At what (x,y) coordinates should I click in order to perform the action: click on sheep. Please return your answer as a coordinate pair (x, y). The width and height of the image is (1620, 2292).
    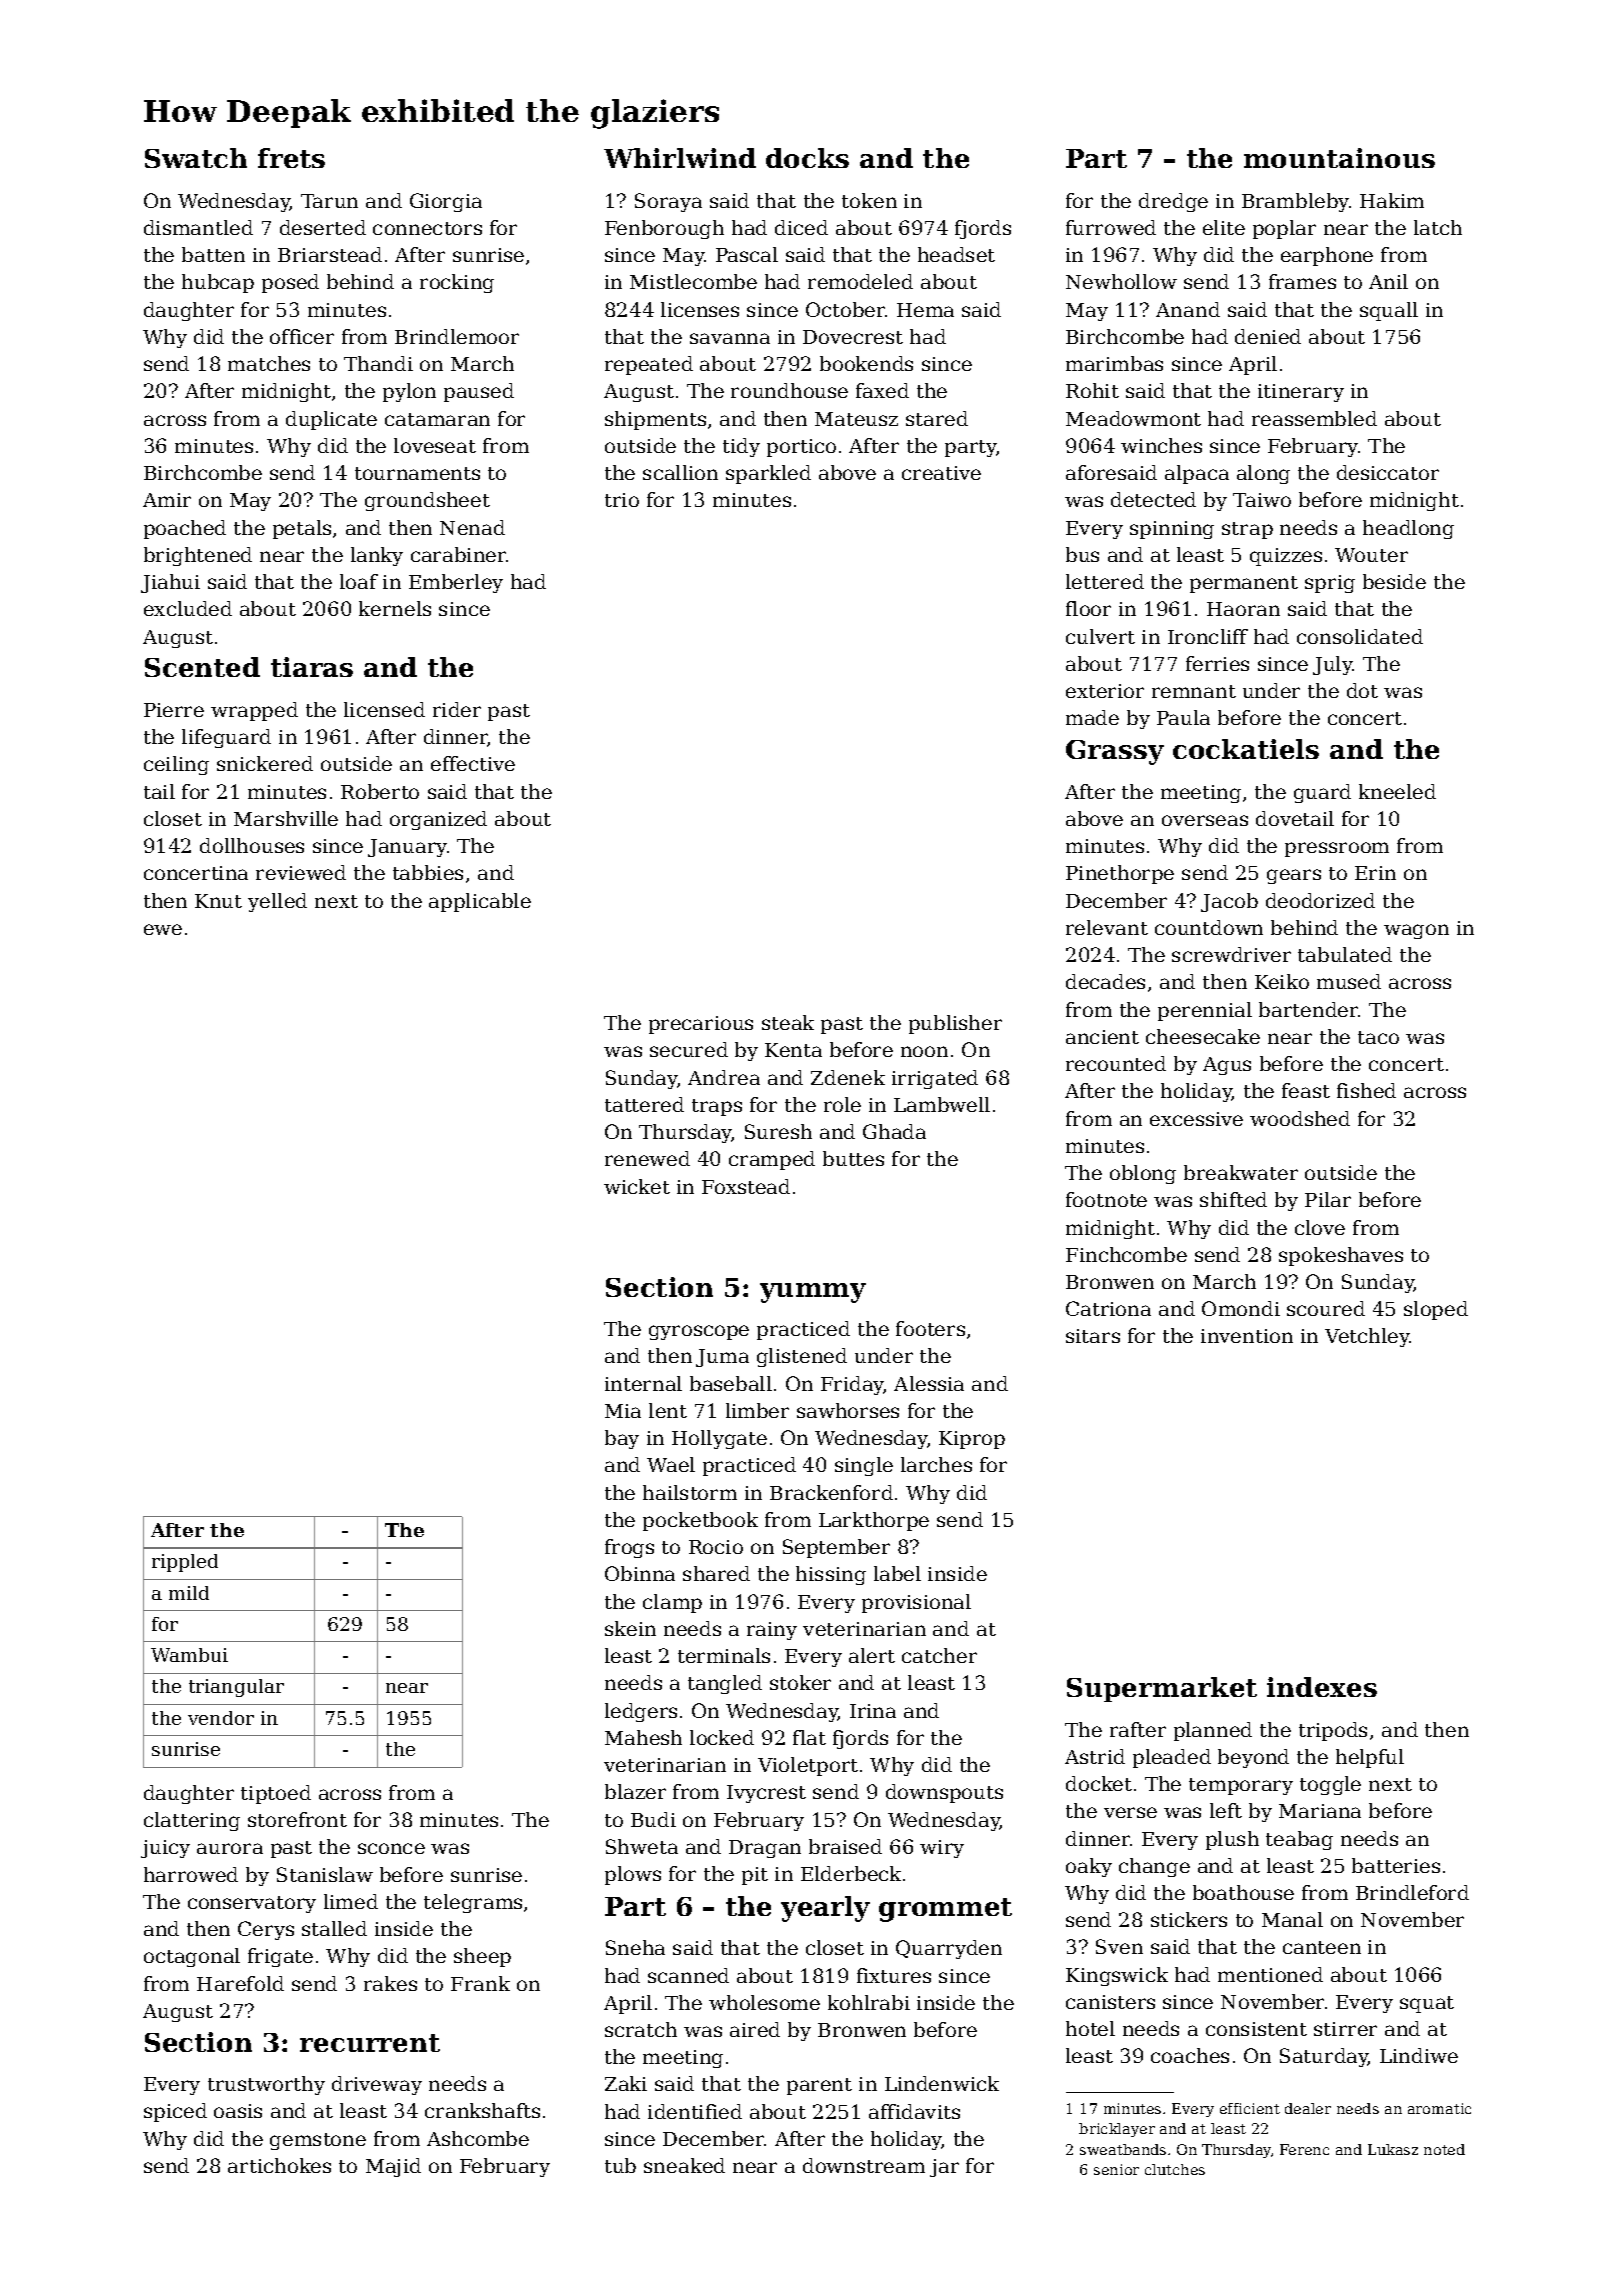
    Looking at the image, I should click on (482, 1957).
